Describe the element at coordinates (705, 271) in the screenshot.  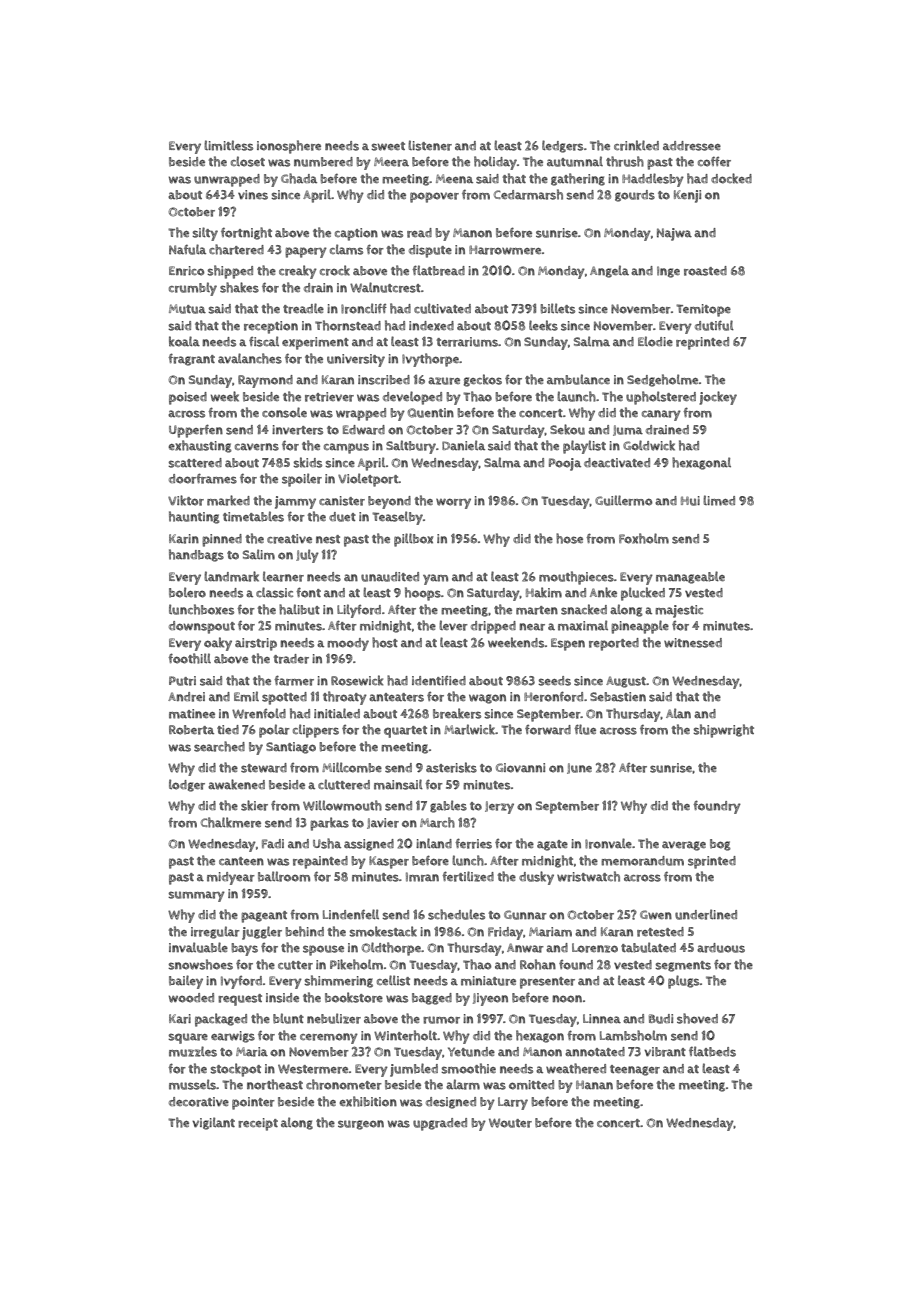
I see `roasted` at that location.
